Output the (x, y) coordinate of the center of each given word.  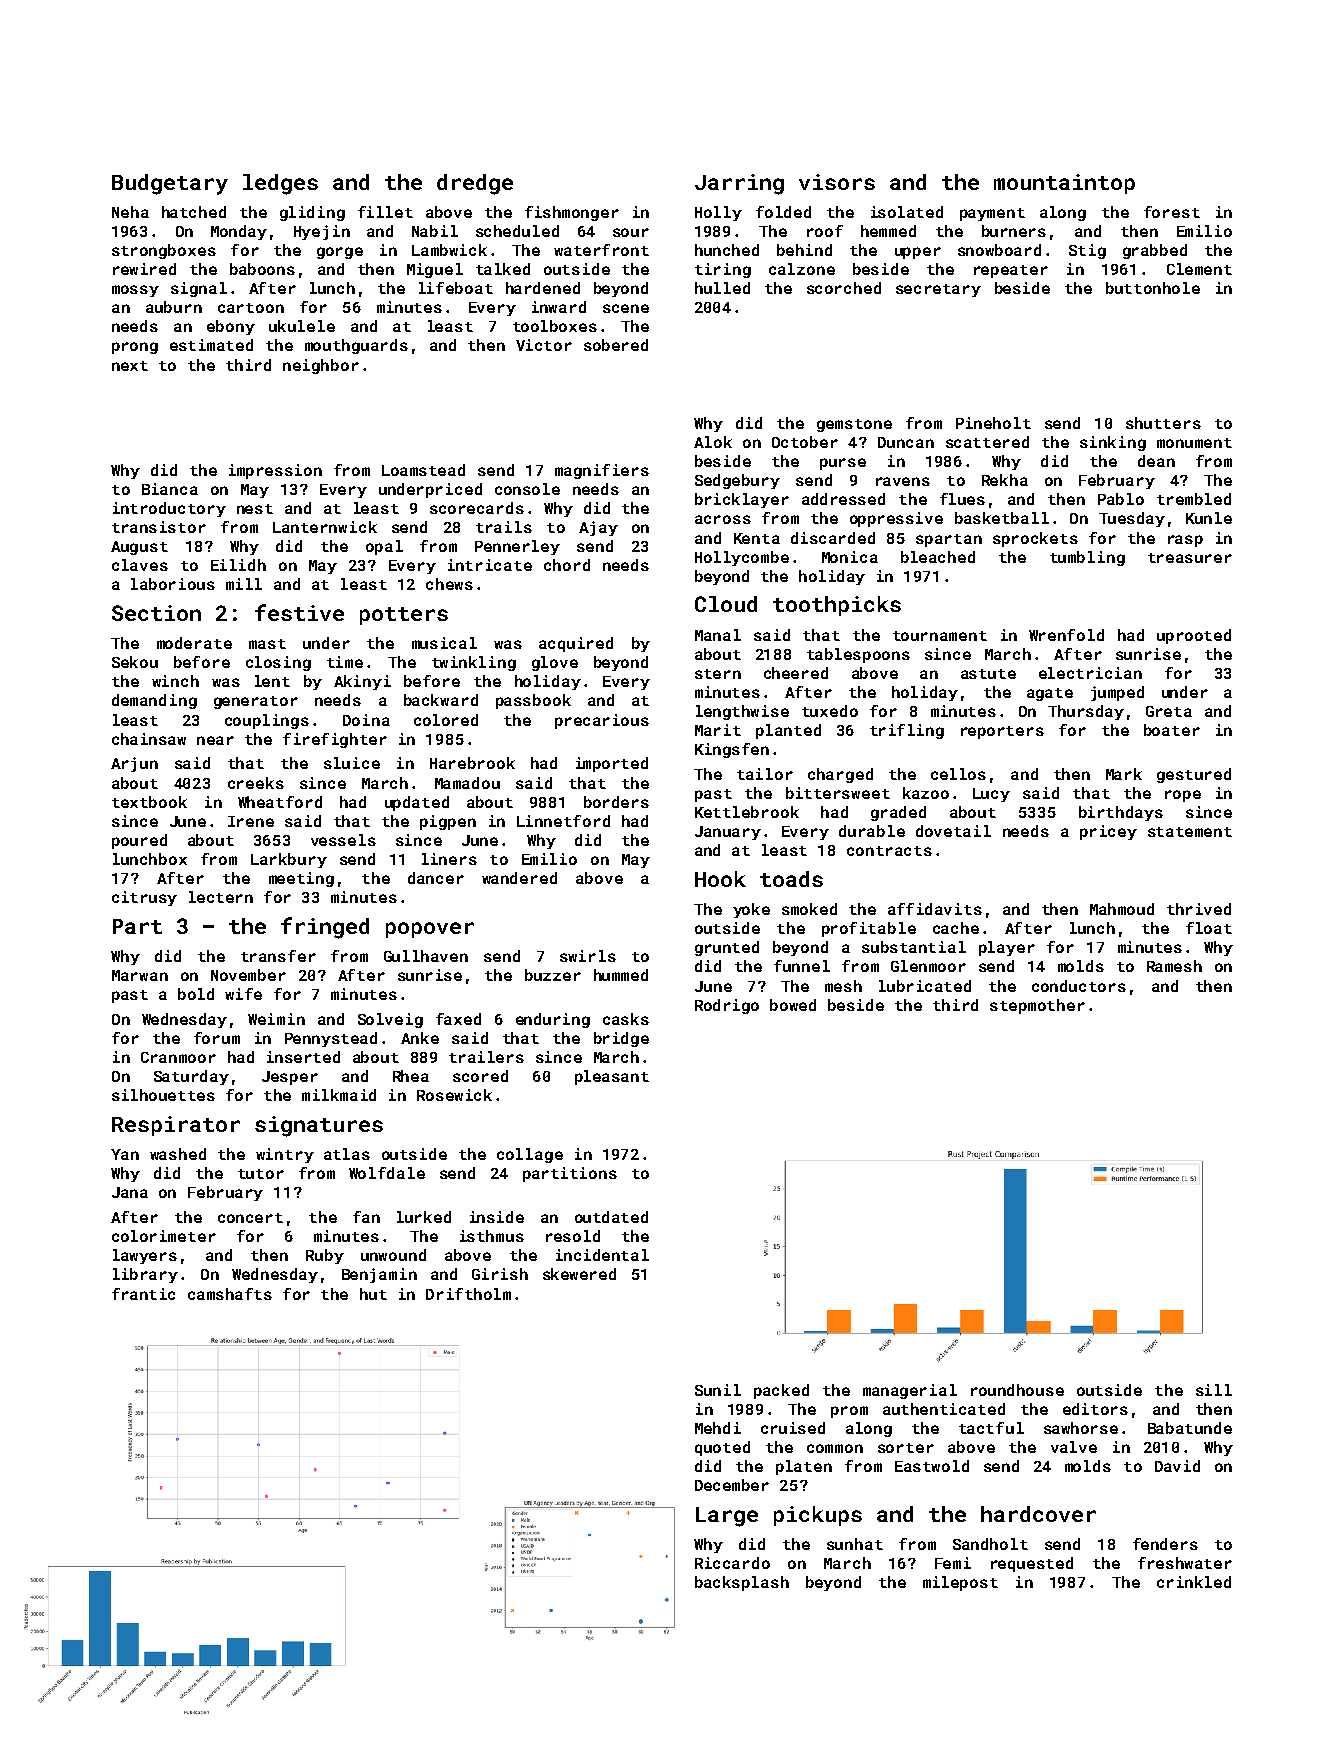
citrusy (144, 898)
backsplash (742, 1583)
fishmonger (572, 213)
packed (781, 1391)
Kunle (1209, 518)
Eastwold (932, 1466)
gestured (1194, 775)
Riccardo (732, 1563)
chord (567, 565)
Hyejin (322, 232)
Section (156, 613)
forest (1172, 212)
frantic (143, 1294)
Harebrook (472, 763)
